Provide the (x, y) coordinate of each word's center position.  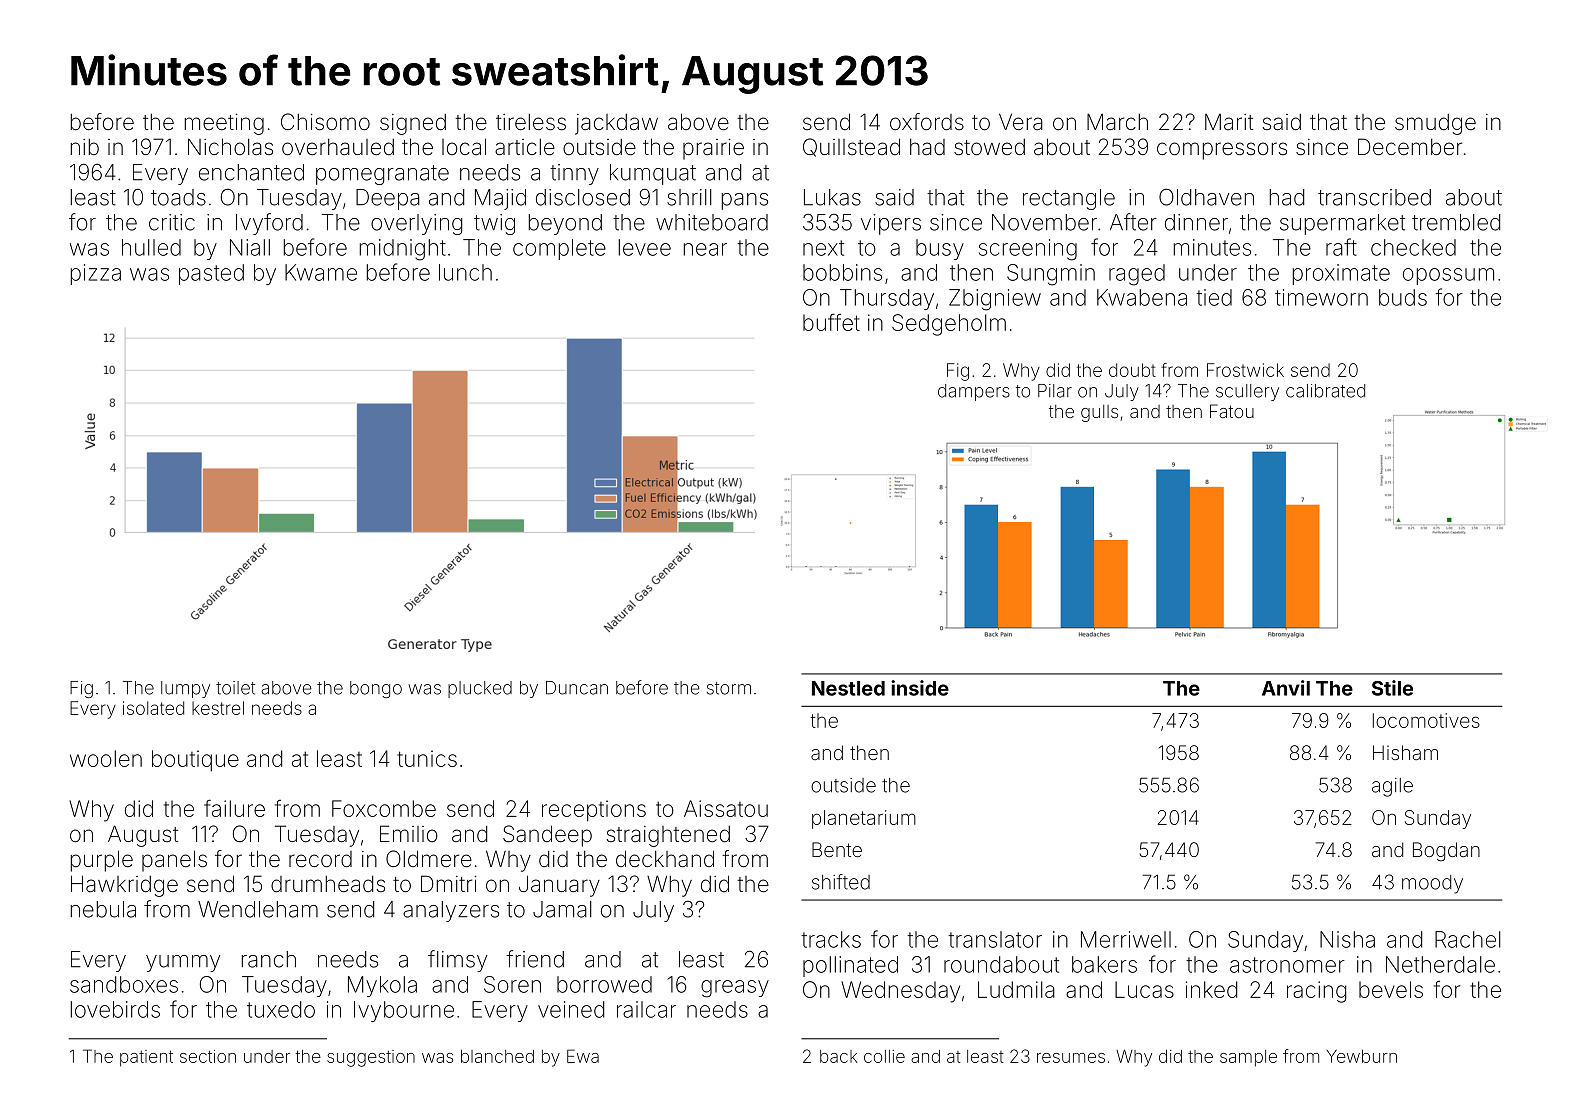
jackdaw (616, 124)
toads (178, 197)
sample (1248, 1058)
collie (884, 1056)
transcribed (1374, 197)
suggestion (371, 1058)
